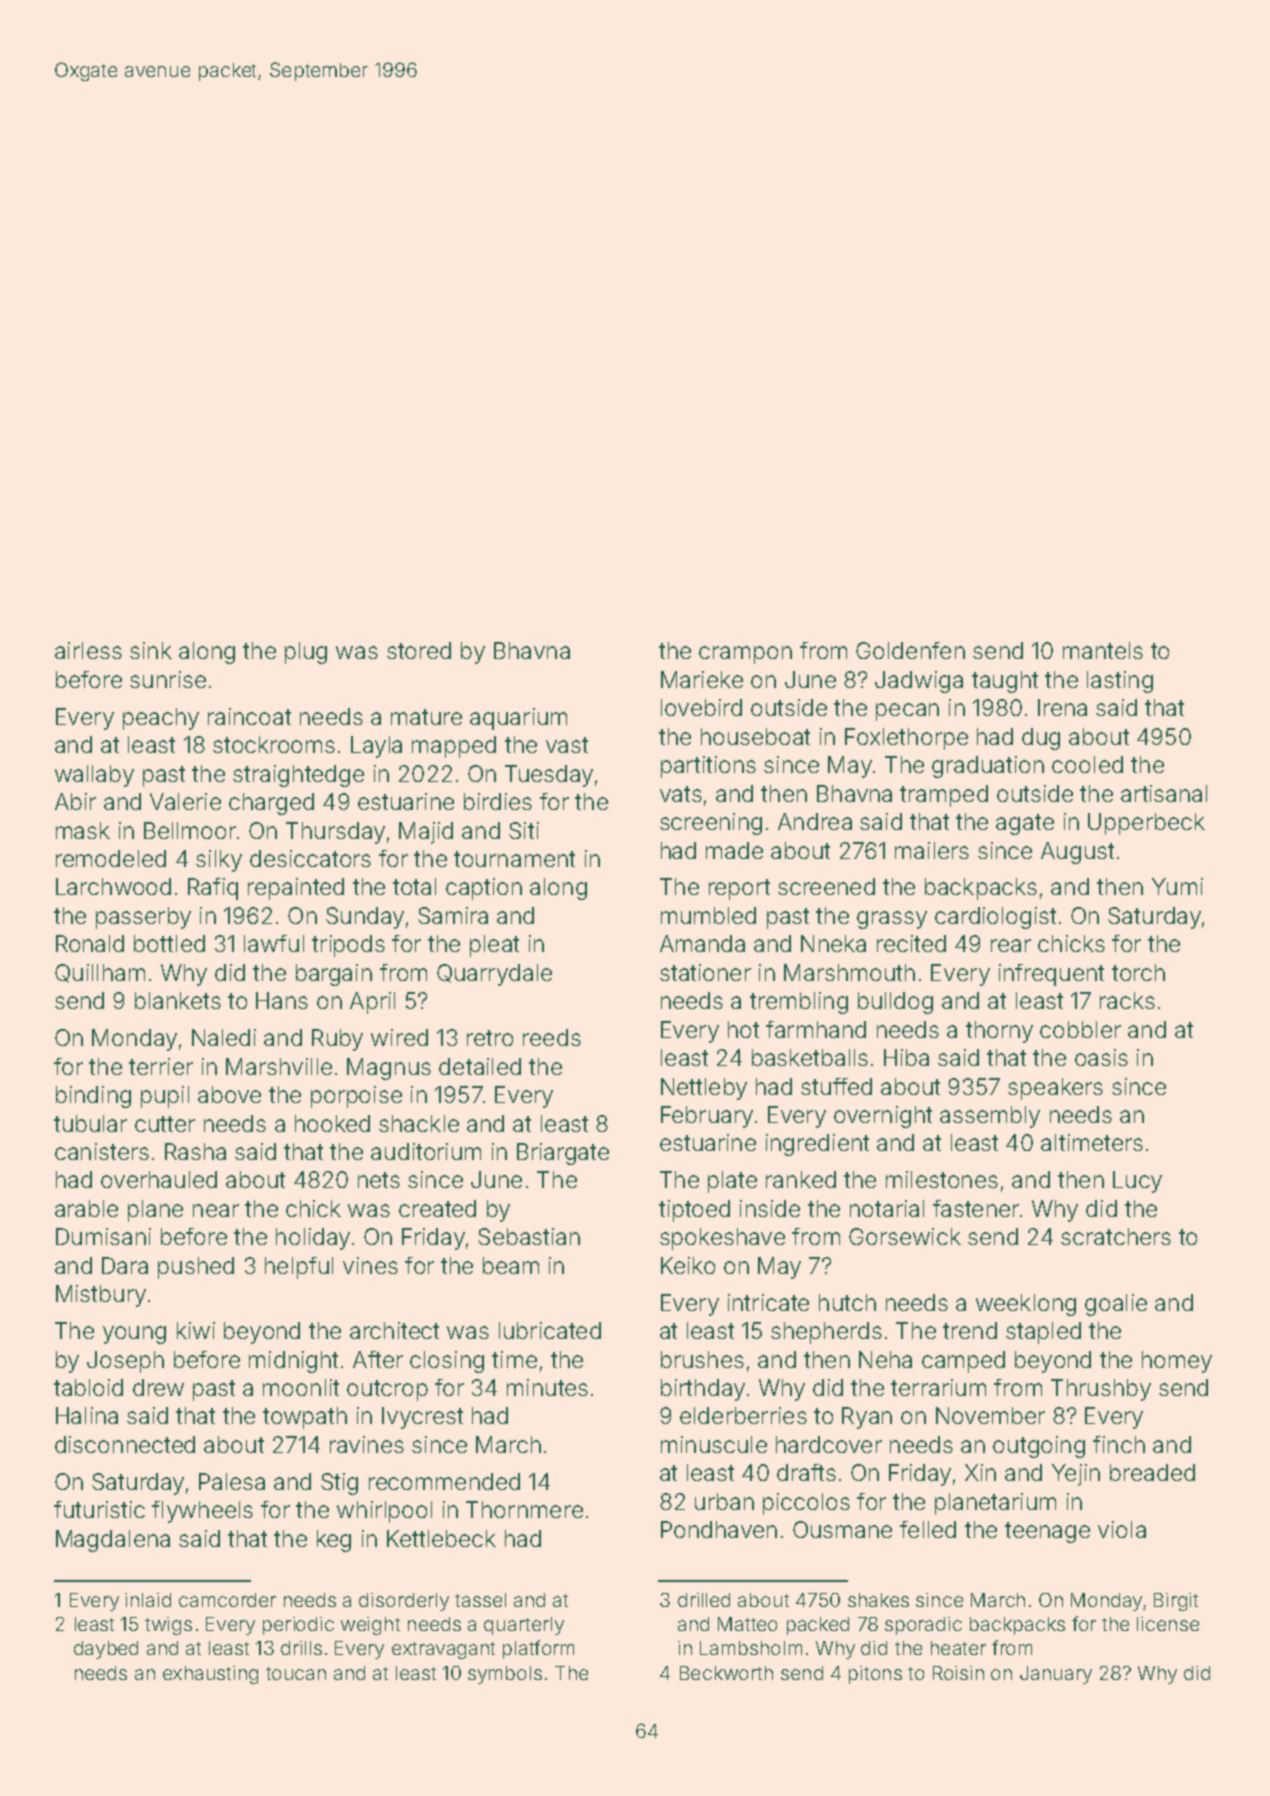  Describe the element at coordinates (103, 1236) in the screenshot. I see `Dumisani` at that location.
